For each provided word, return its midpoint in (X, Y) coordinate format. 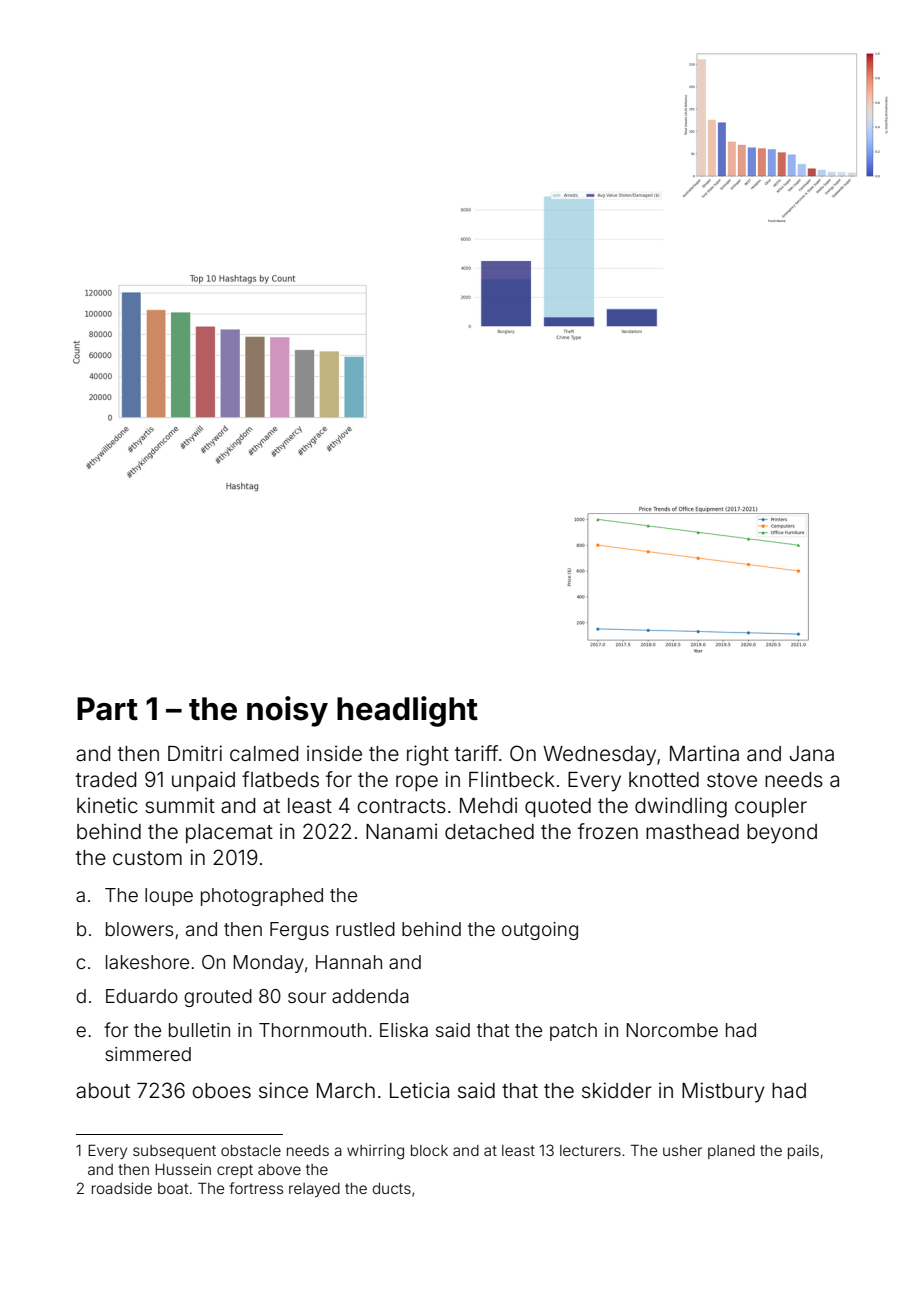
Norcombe (672, 1030)
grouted (218, 998)
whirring (375, 1152)
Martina (704, 753)
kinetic (107, 805)
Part (107, 709)
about (103, 1090)
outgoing (540, 931)
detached (489, 831)
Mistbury (723, 1092)
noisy (287, 711)
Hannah (349, 962)
